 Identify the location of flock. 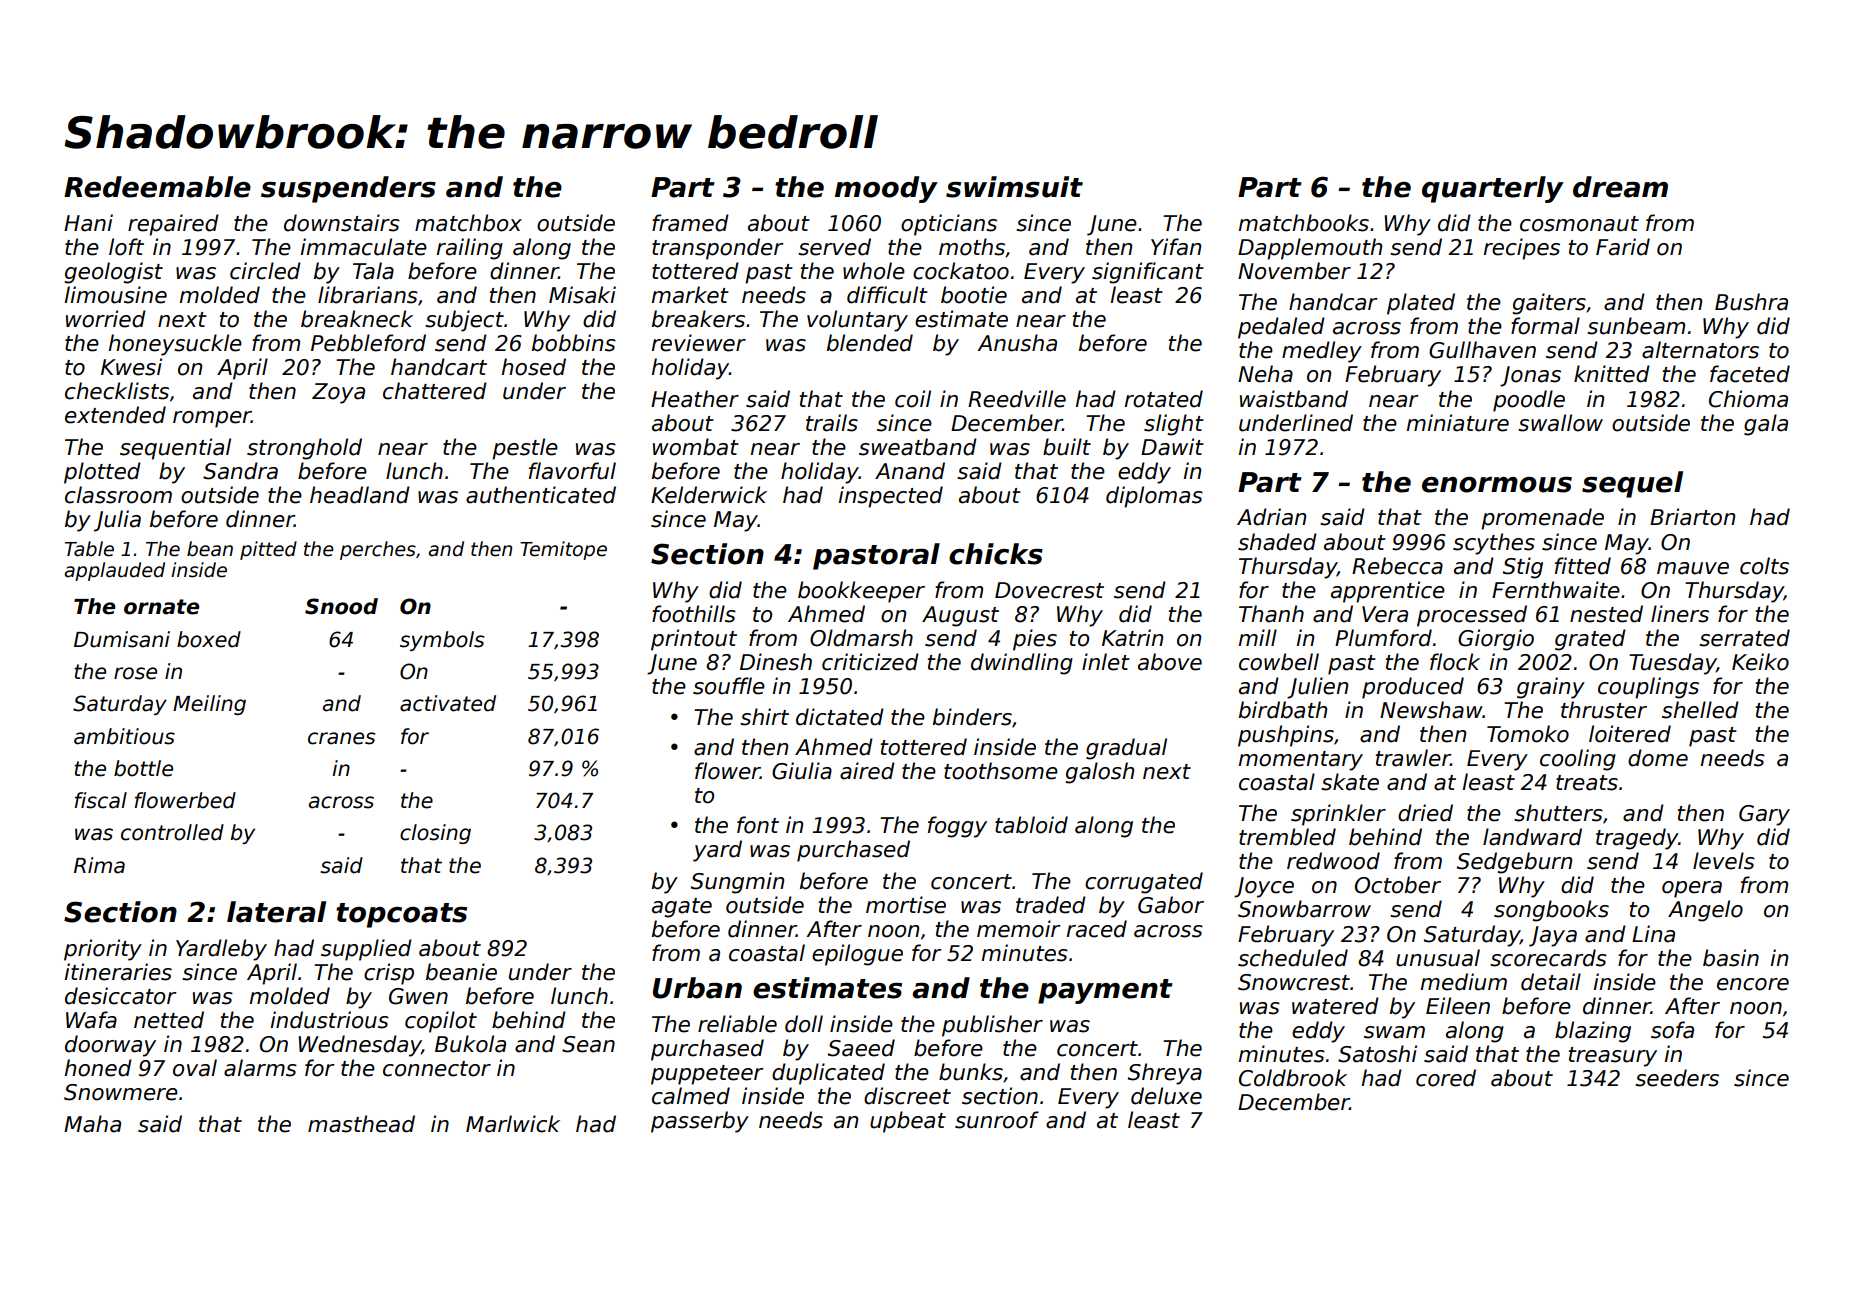
(1455, 662).
